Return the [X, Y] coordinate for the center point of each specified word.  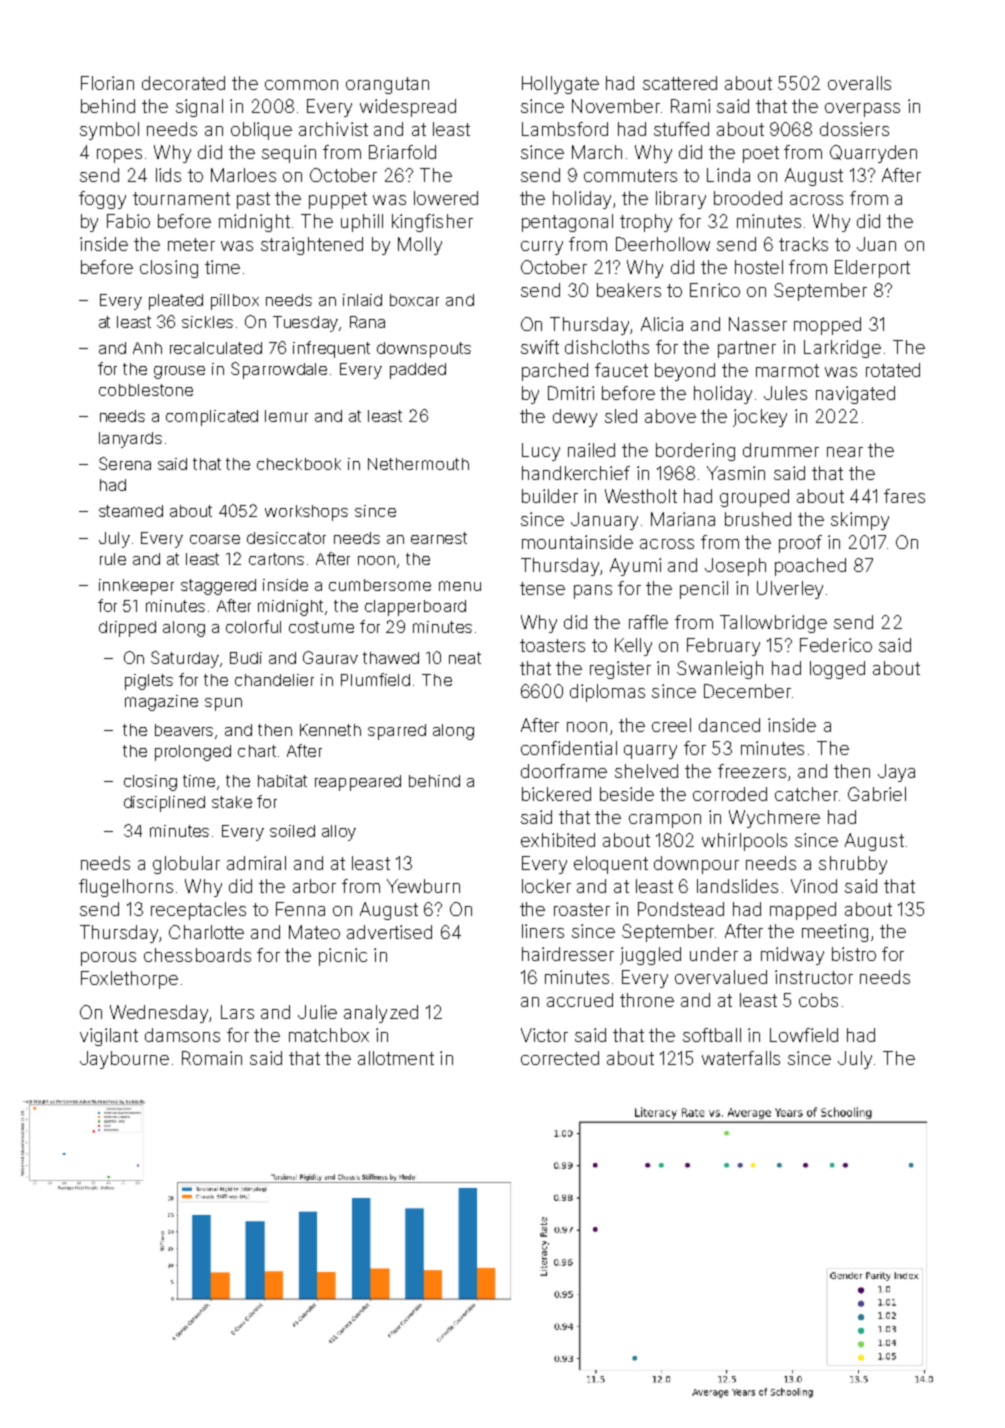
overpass [862, 110]
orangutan [387, 85]
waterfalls [741, 1058]
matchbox [329, 1035]
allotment [396, 1058]
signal [199, 108]
